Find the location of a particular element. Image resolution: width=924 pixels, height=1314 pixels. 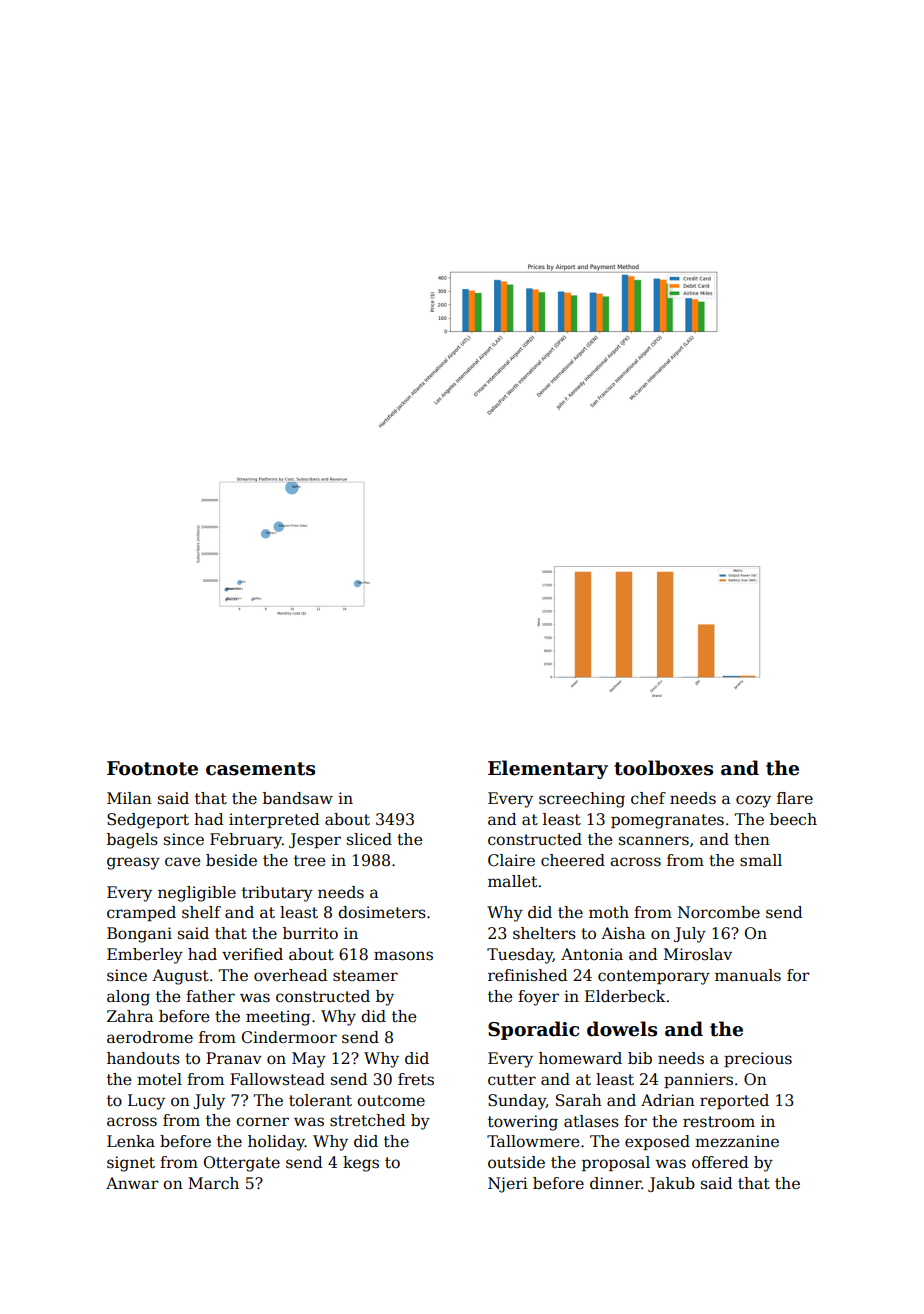

Footnote is located at coordinates (152, 768).
